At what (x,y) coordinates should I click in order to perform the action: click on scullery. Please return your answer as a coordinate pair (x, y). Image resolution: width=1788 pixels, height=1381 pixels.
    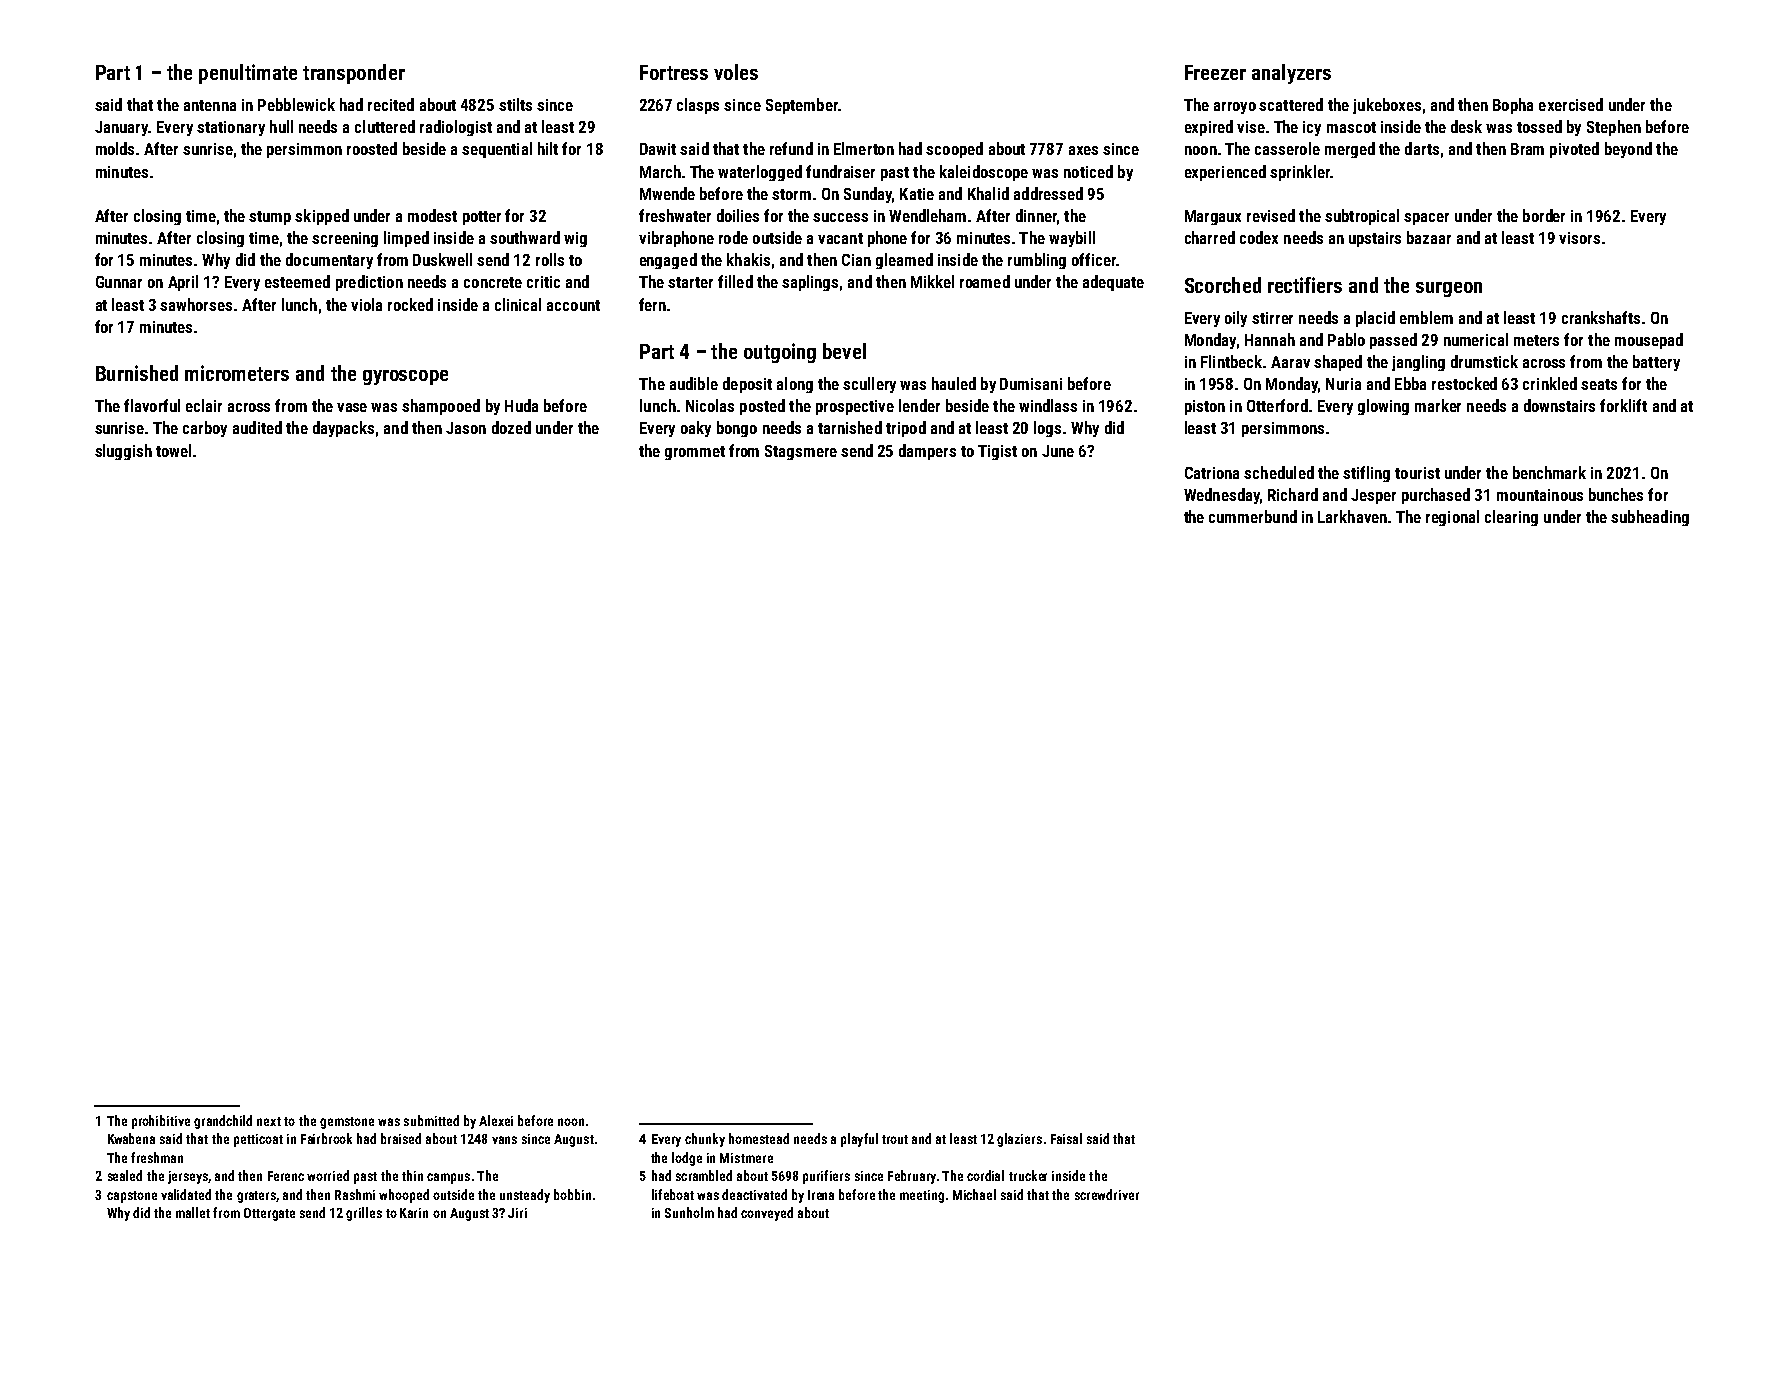
    Looking at the image, I should click on (869, 385).
